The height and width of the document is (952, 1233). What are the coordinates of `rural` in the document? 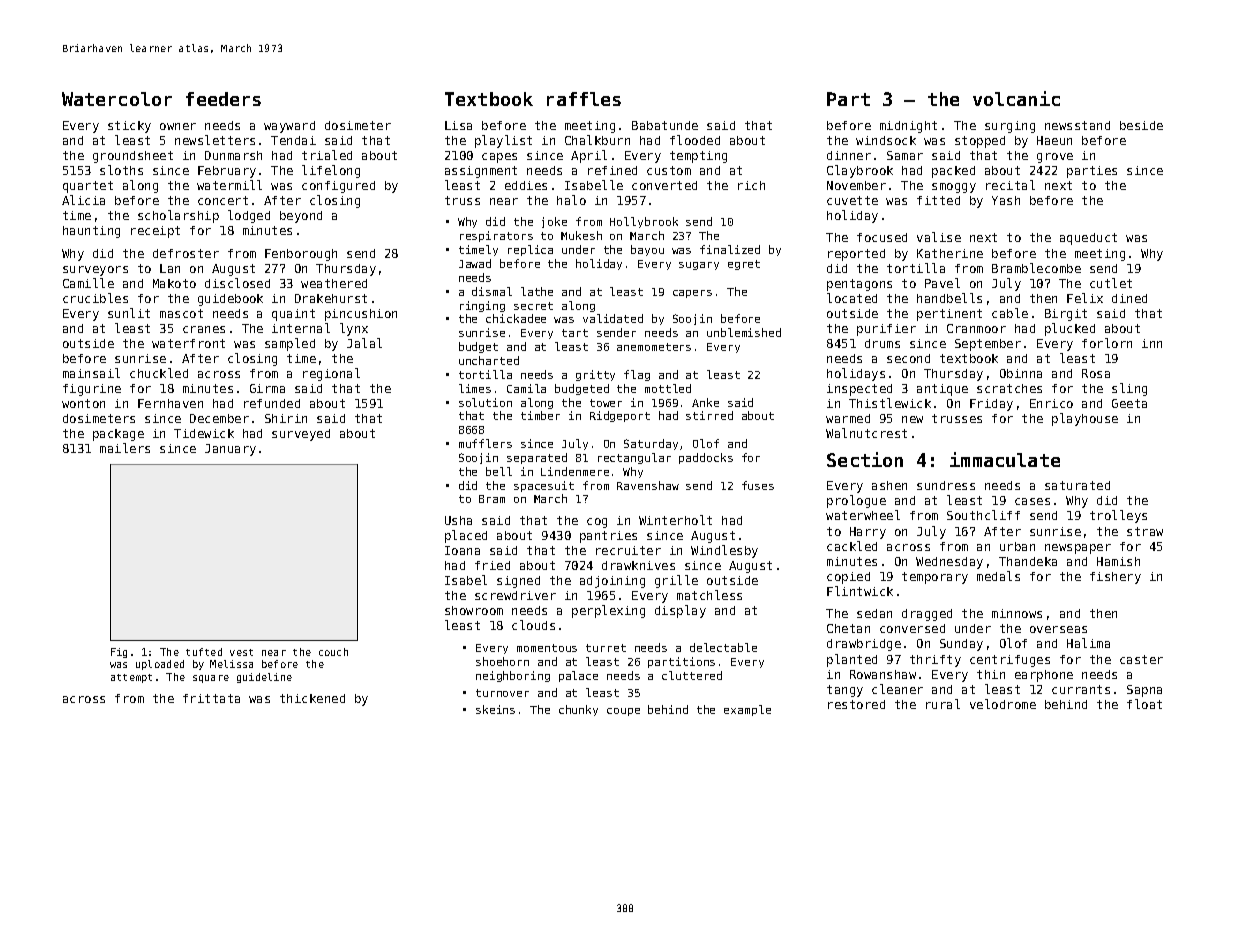 It's located at (943, 704).
